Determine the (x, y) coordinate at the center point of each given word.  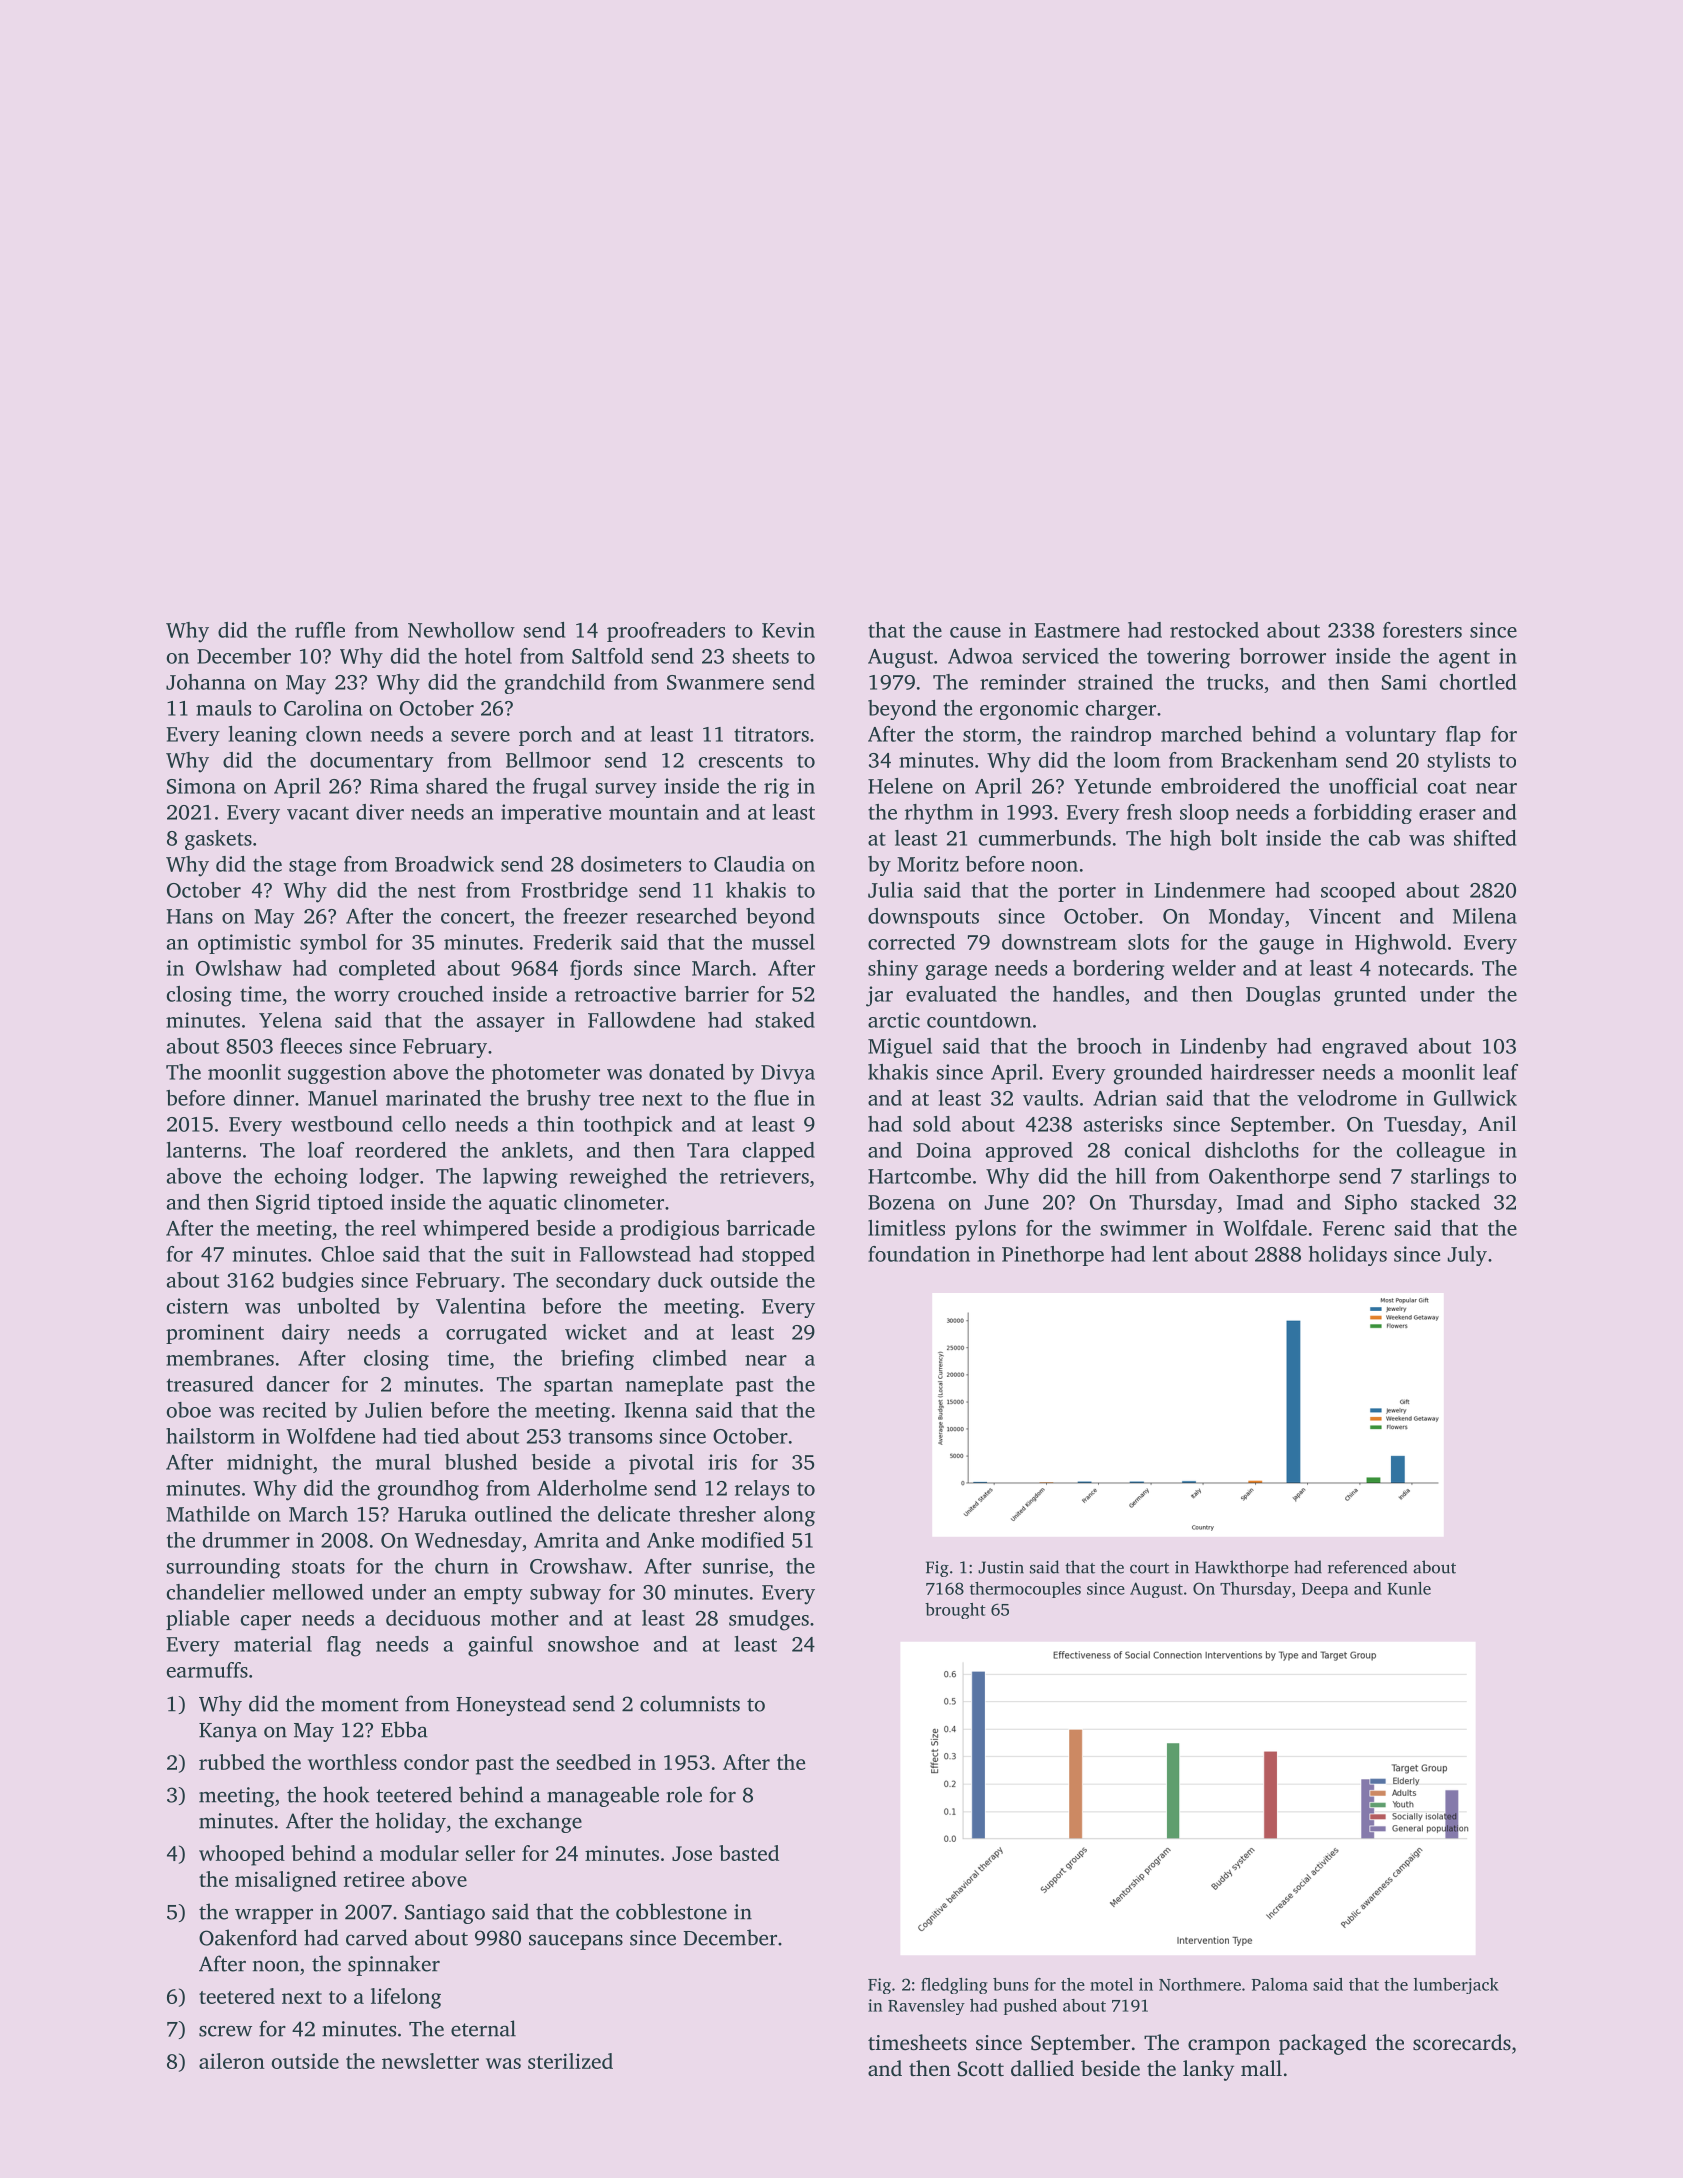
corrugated (496, 1334)
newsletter (430, 2061)
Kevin (788, 630)
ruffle (320, 630)
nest (437, 891)
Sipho (1371, 1204)
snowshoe (593, 1644)
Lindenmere (1209, 890)
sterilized (570, 2061)
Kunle (1409, 1588)
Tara (708, 1150)
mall (1261, 2068)
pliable (197, 1620)
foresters (1422, 630)
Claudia (749, 864)
